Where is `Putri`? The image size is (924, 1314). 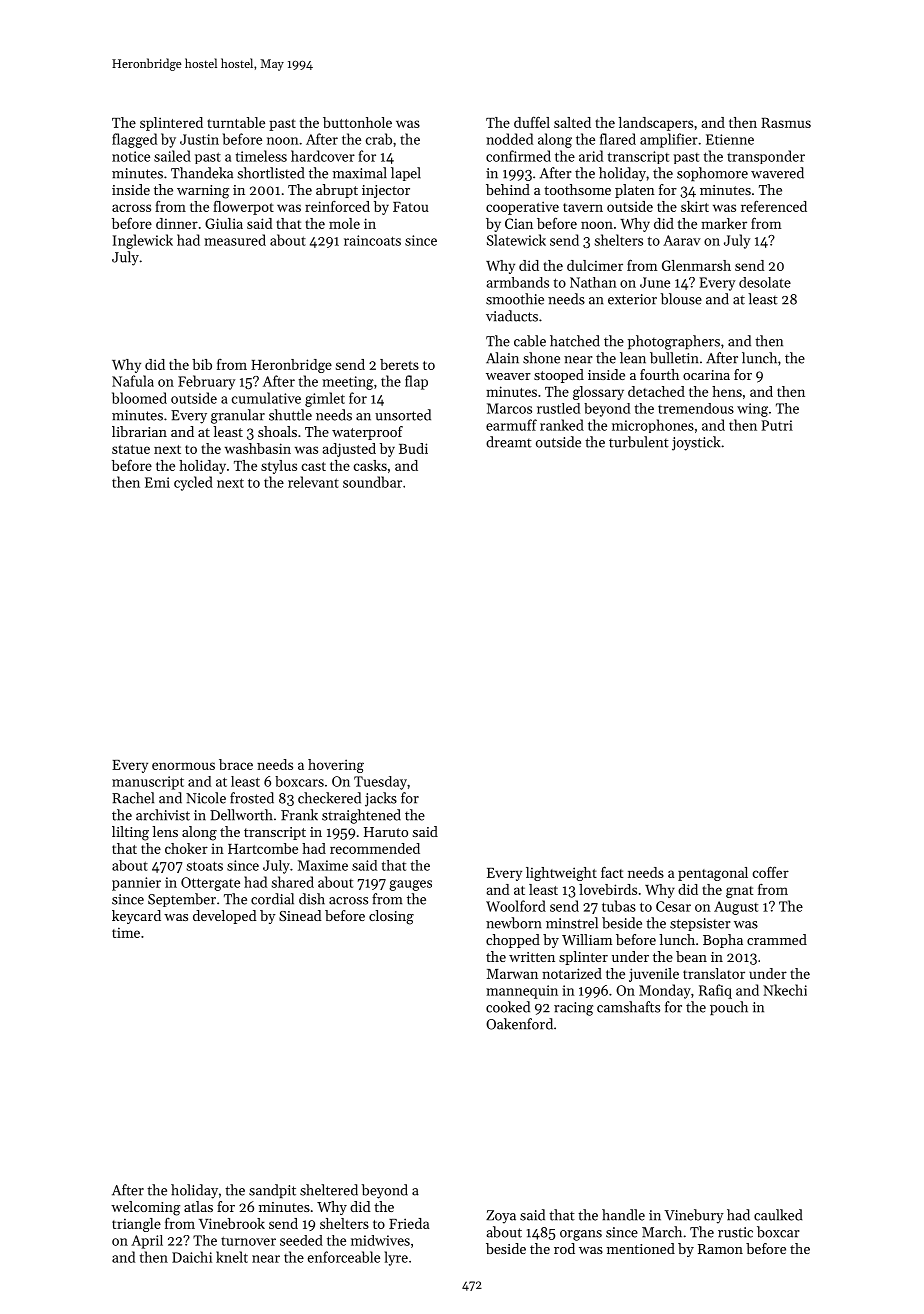 Putri is located at coordinates (777, 425).
